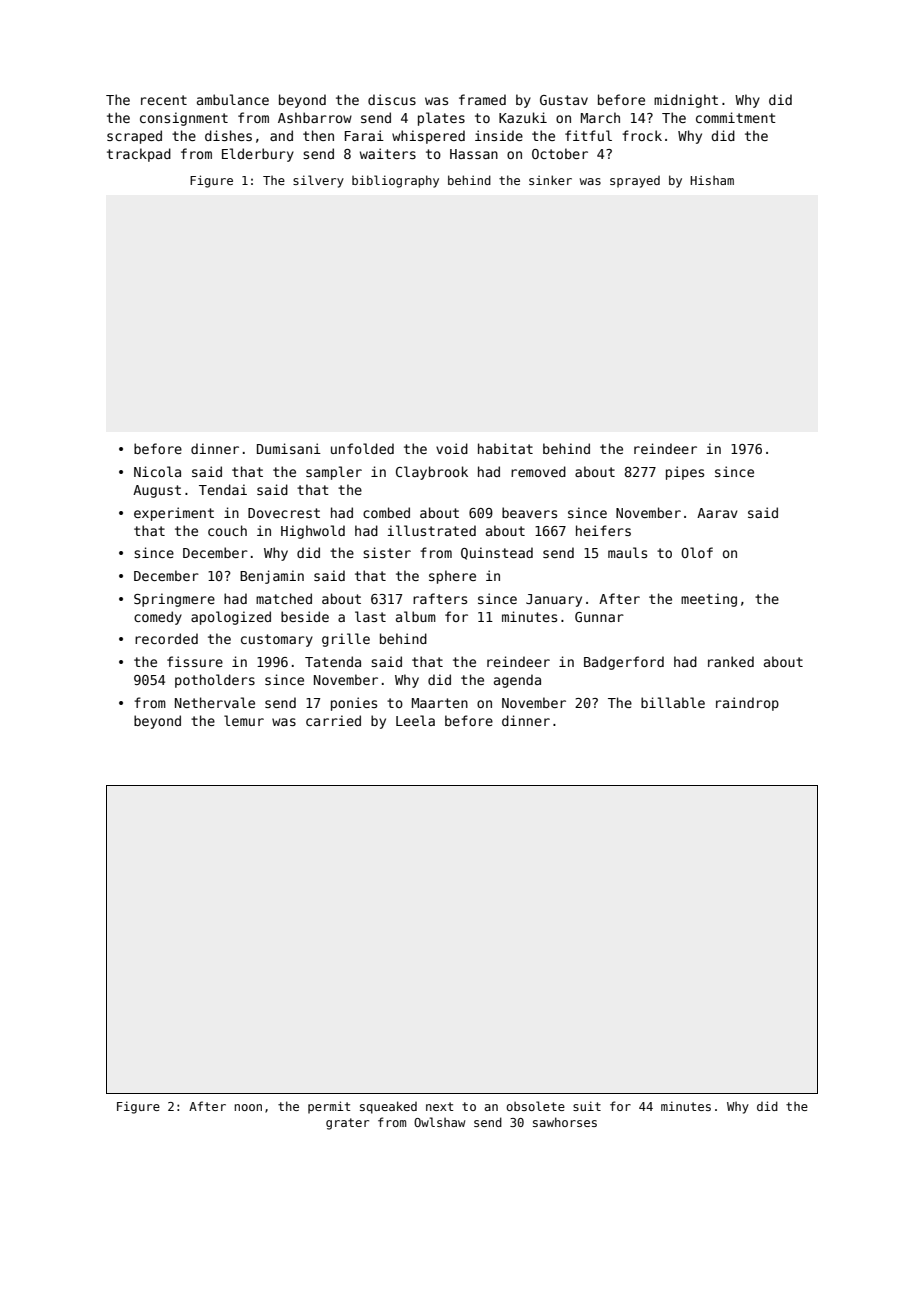 This page has height=1308, width=924. Describe the element at coordinates (395, 181) in the page. I see `bibliography` at that location.
